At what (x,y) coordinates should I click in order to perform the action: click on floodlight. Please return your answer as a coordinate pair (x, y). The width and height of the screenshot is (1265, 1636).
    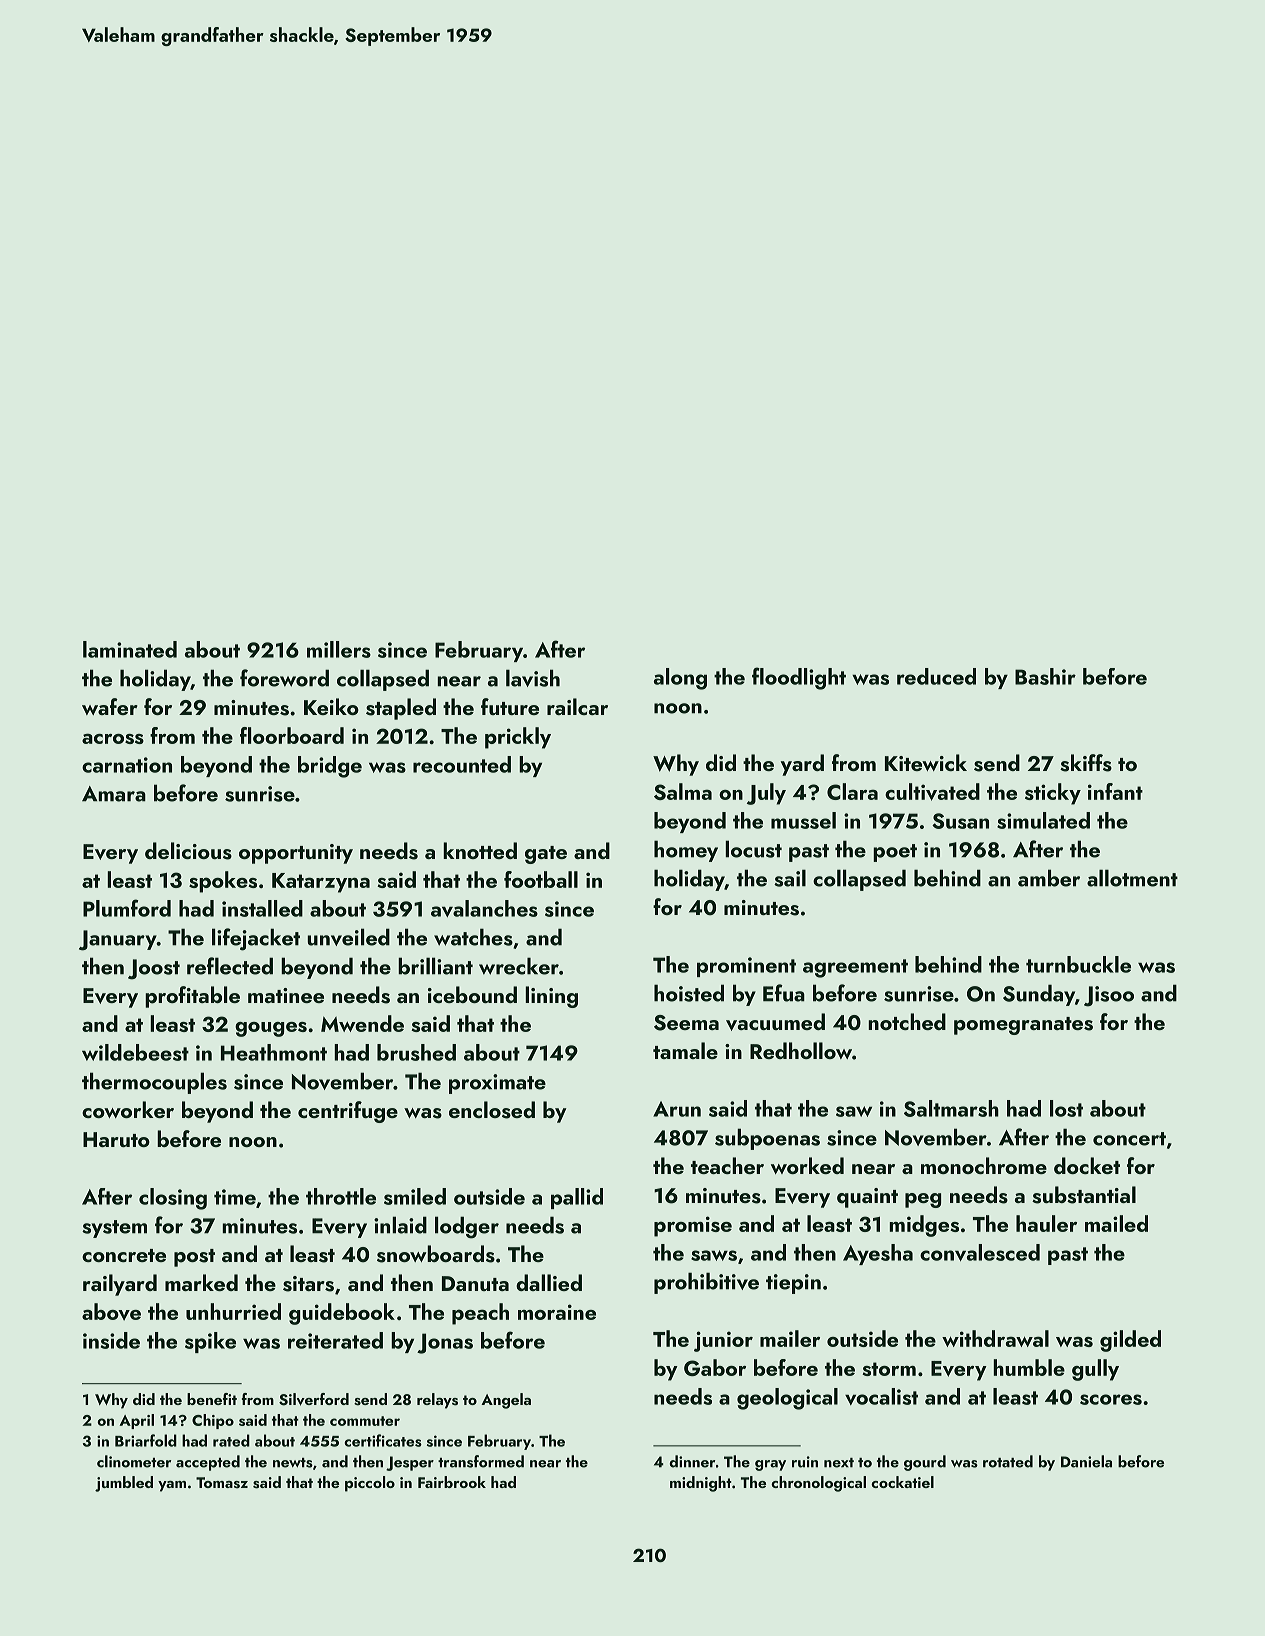
    Looking at the image, I should click on (799, 678).
